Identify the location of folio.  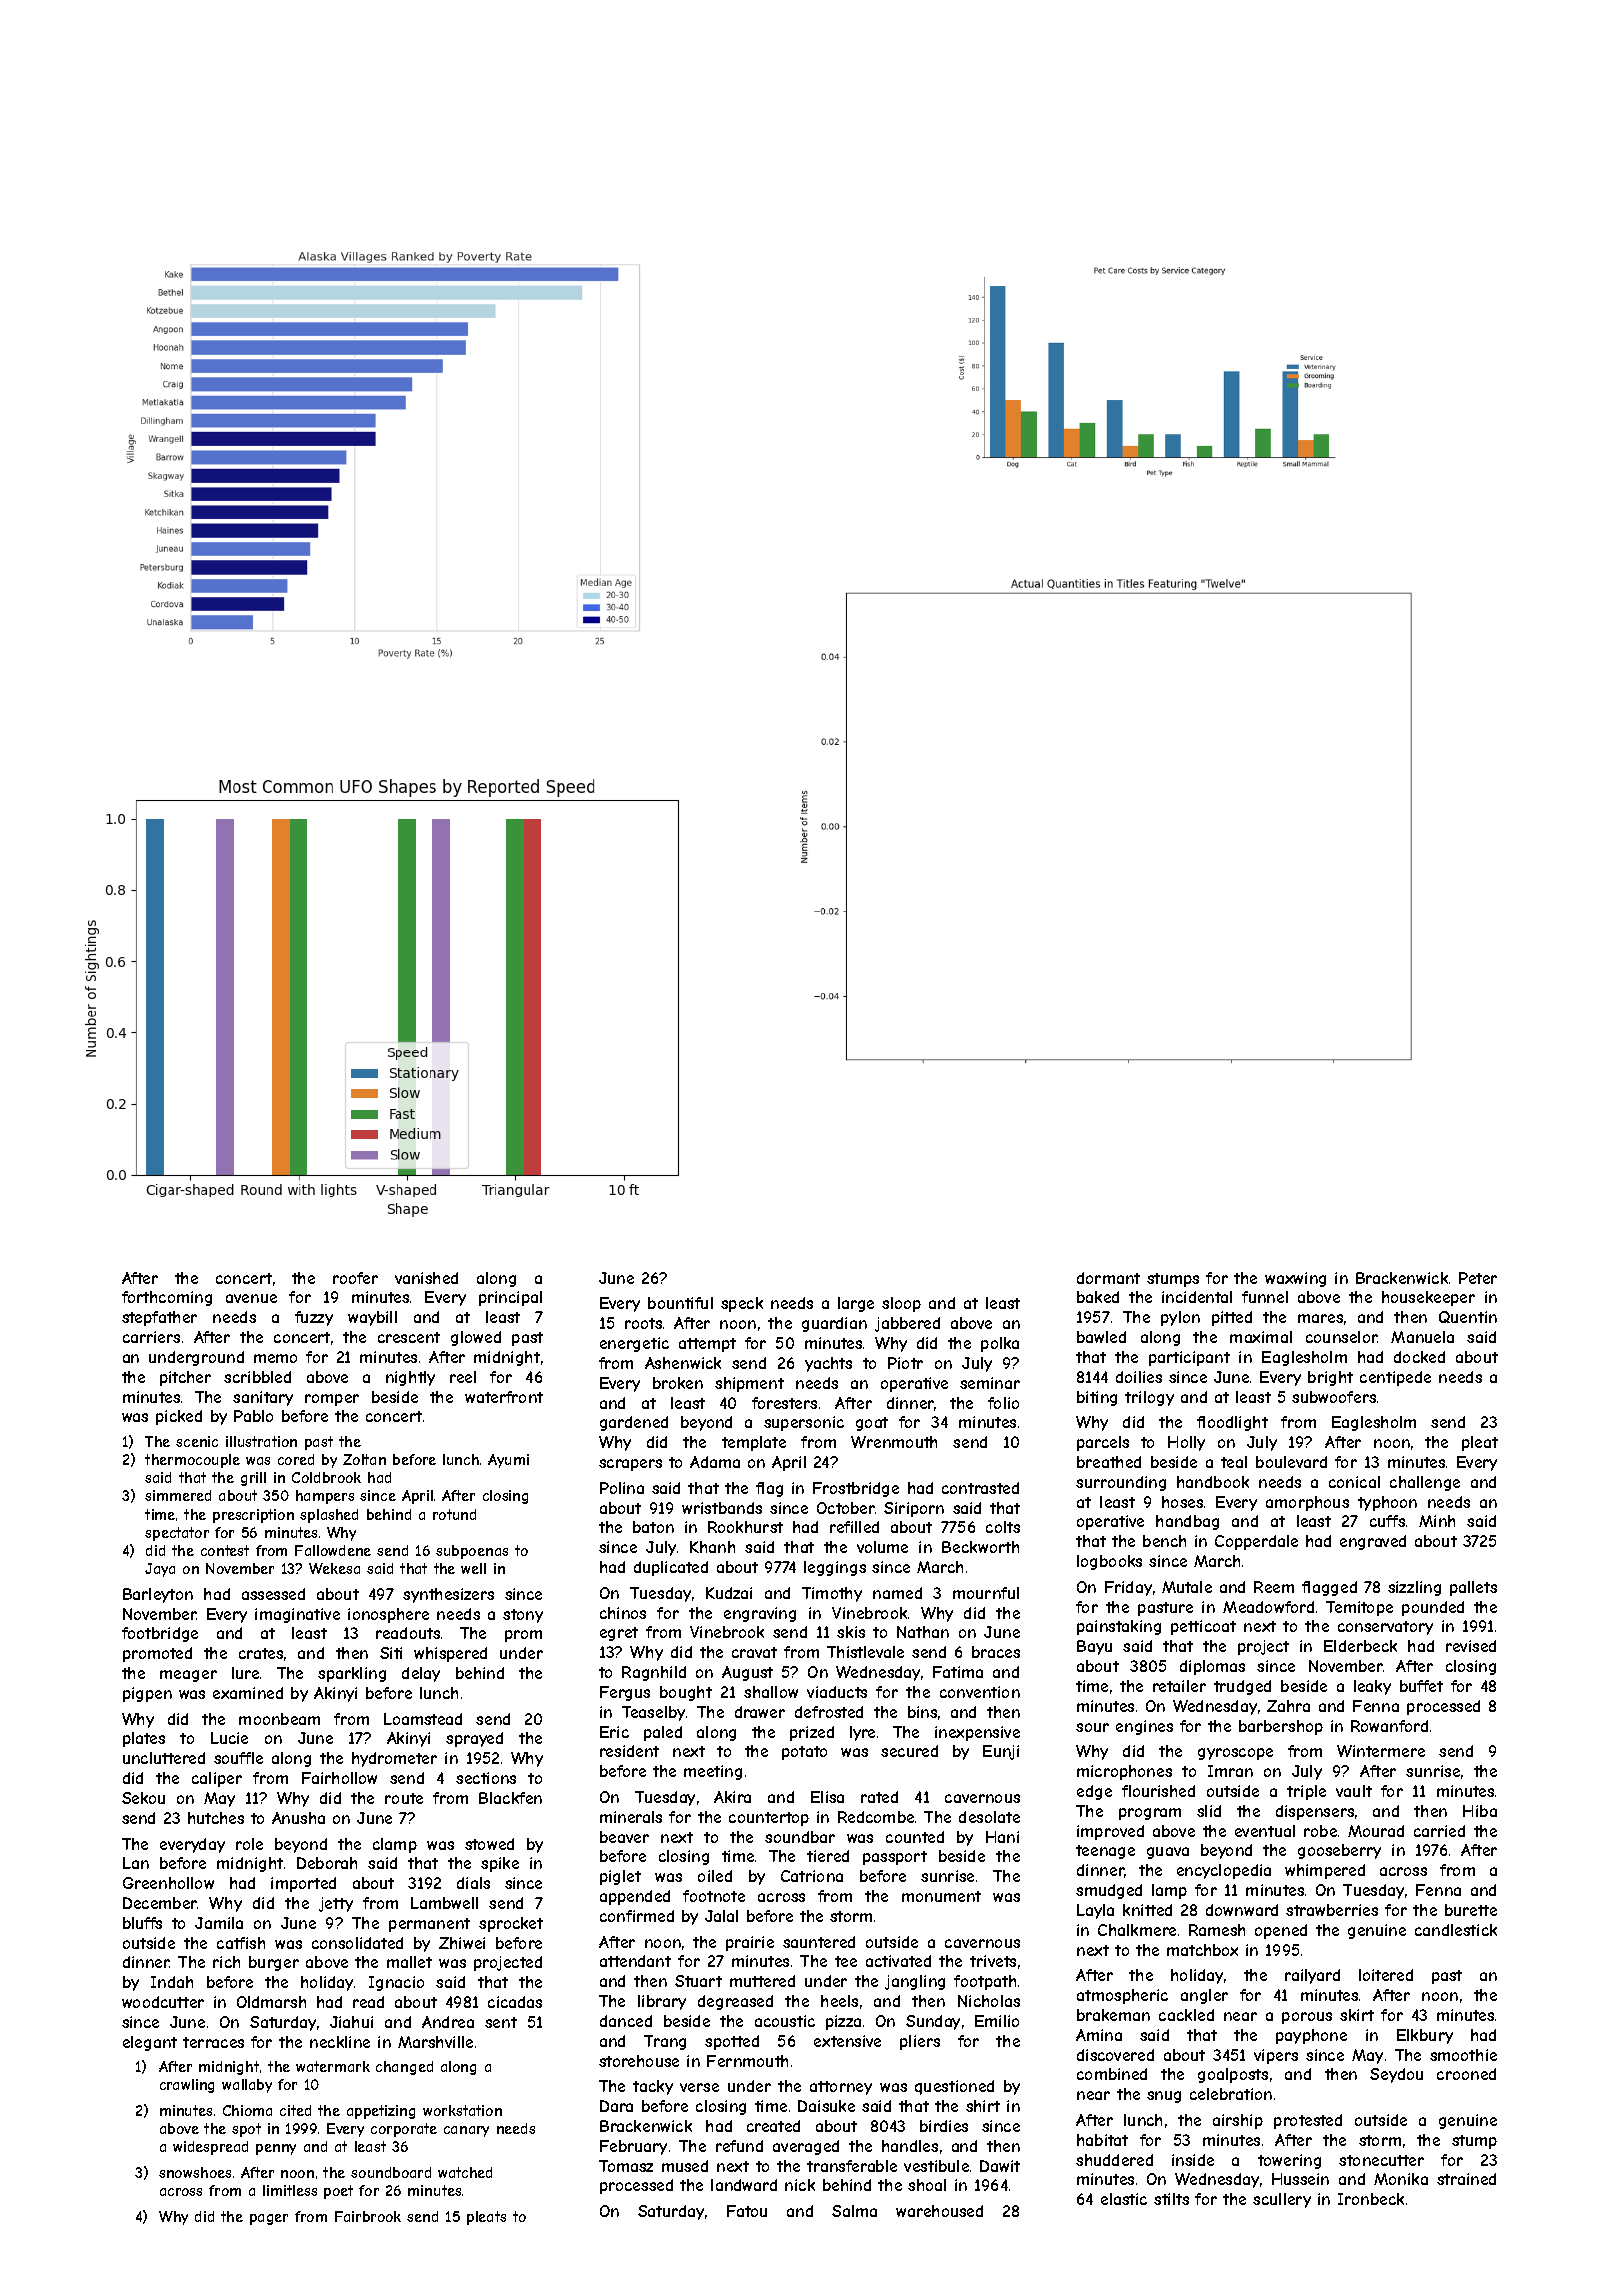
(1003, 1403).
